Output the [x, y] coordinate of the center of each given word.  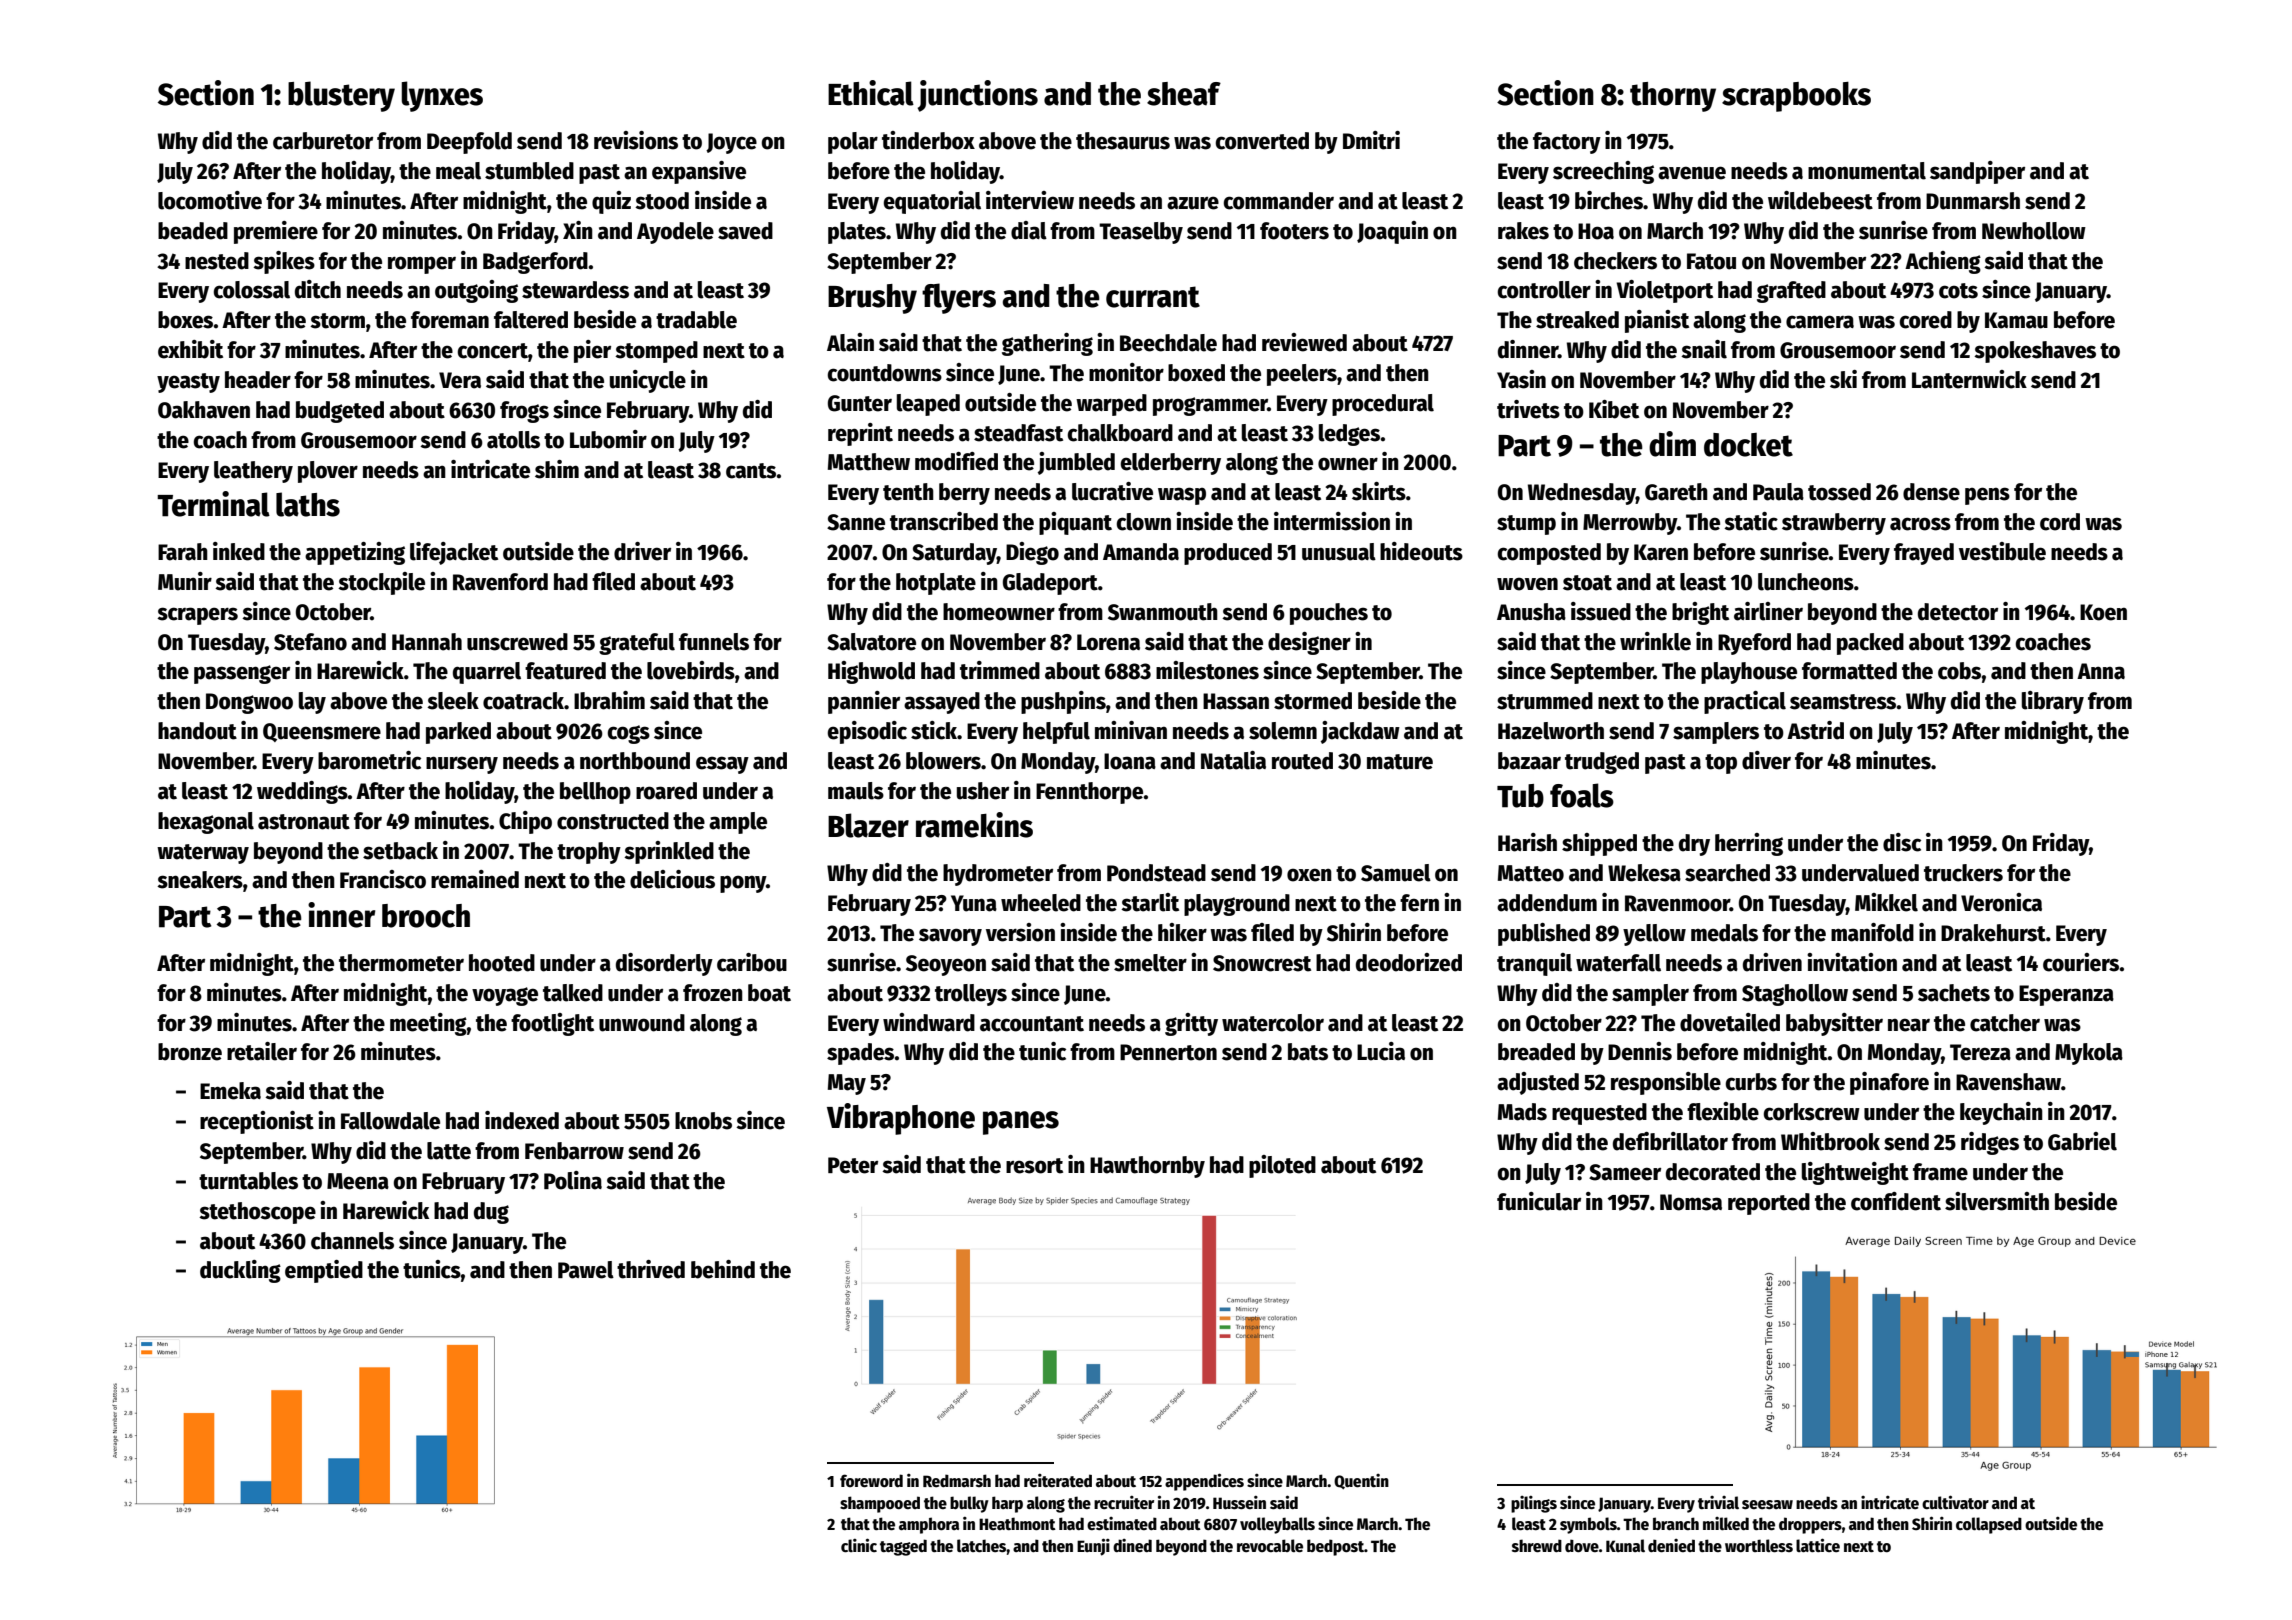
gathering [1047, 344]
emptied [324, 1271]
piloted [1282, 1166]
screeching [1603, 172]
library [2053, 702]
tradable [696, 320]
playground [1237, 905]
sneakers [200, 880]
